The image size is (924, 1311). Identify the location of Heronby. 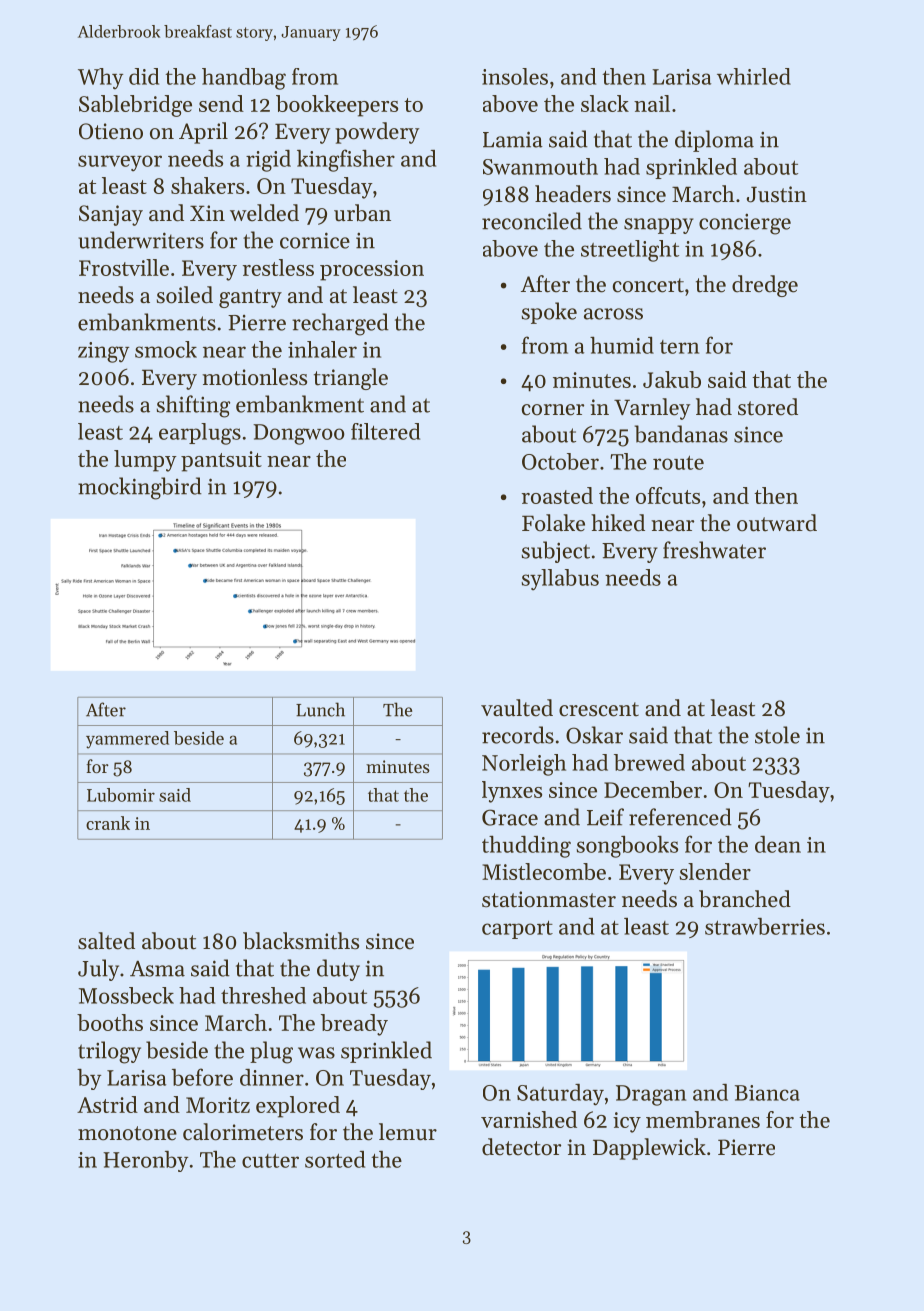
(145, 1161).
